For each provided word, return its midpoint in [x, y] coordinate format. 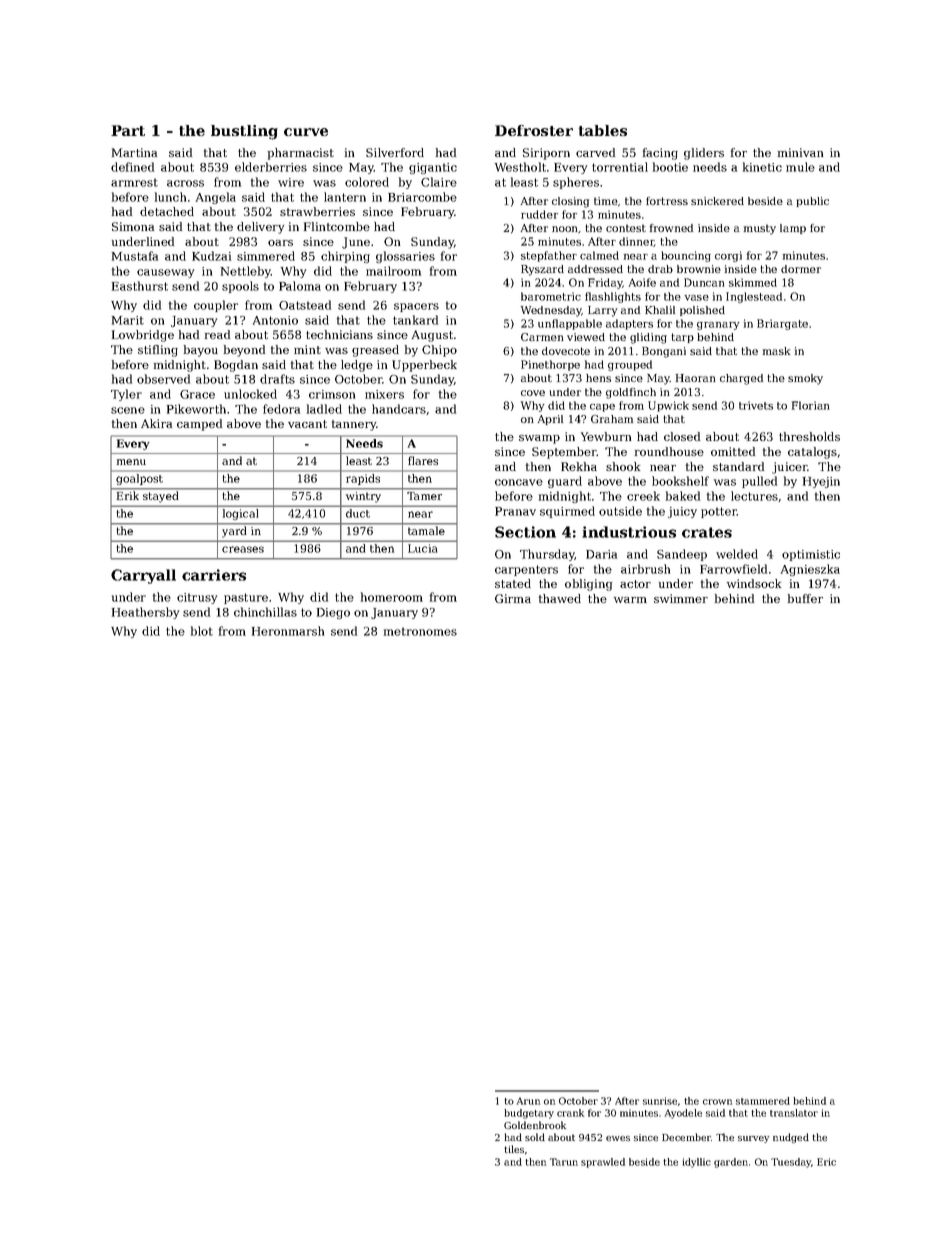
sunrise [660, 1101]
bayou [201, 351]
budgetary [529, 1114]
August [432, 336]
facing [660, 154]
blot [202, 631]
